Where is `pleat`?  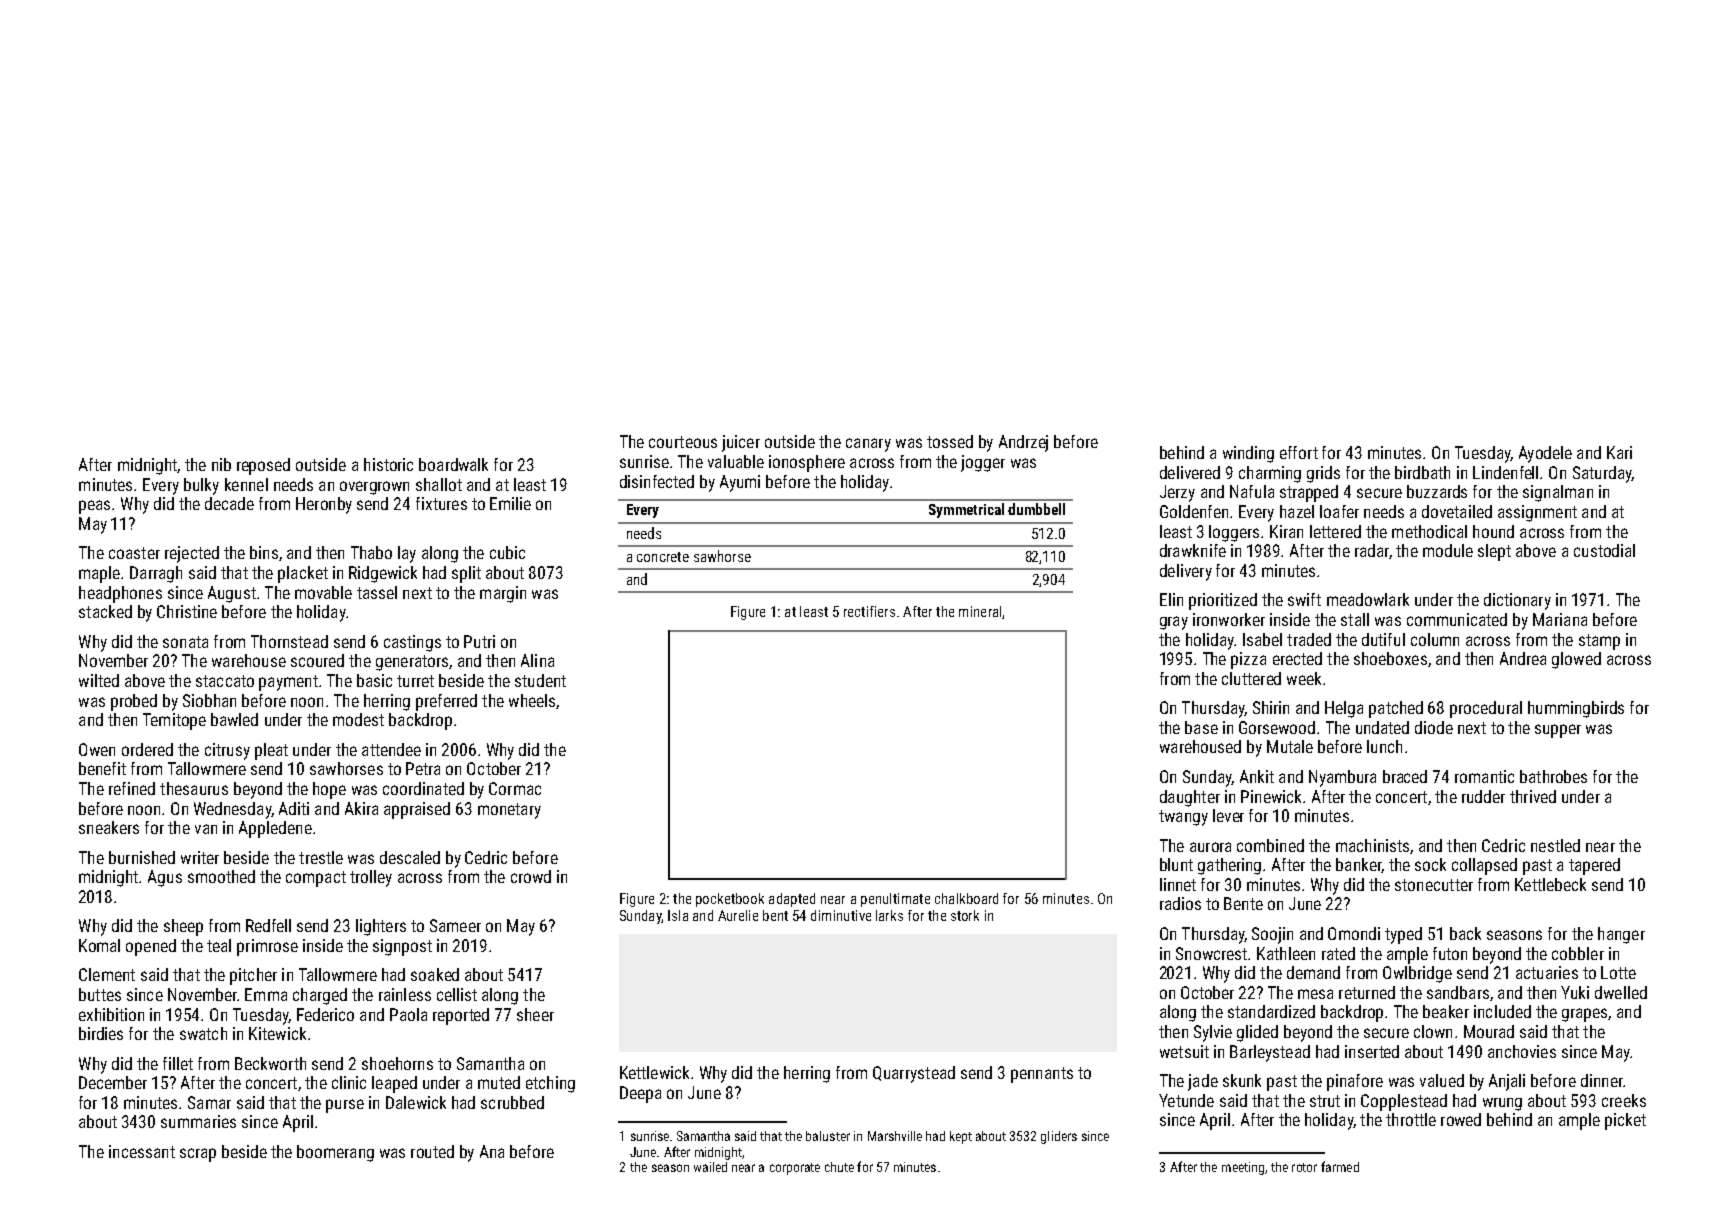
pleat is located at coordinates (271, 751).
